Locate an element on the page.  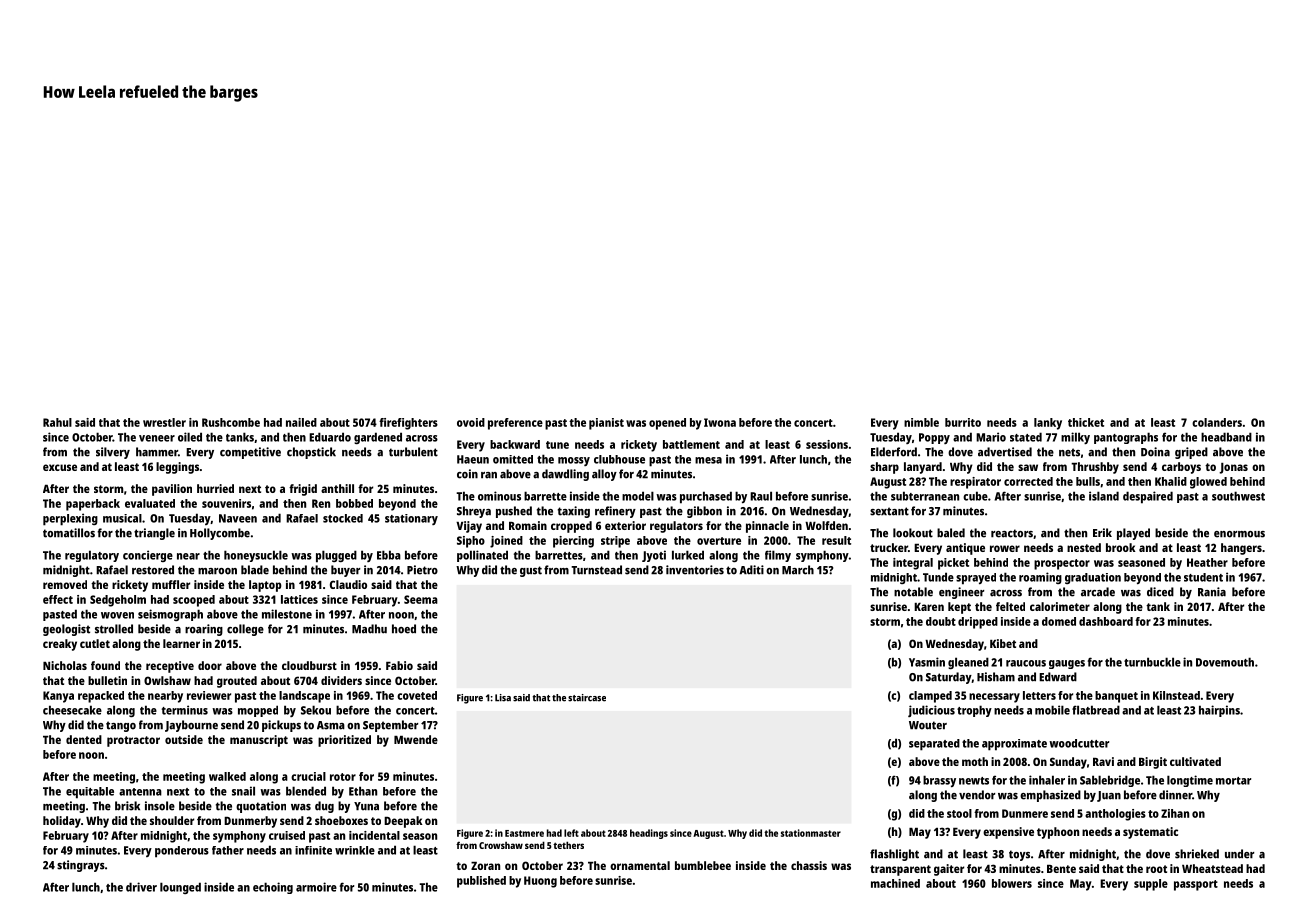
Kibet is located at coordinates (1003, 643).
